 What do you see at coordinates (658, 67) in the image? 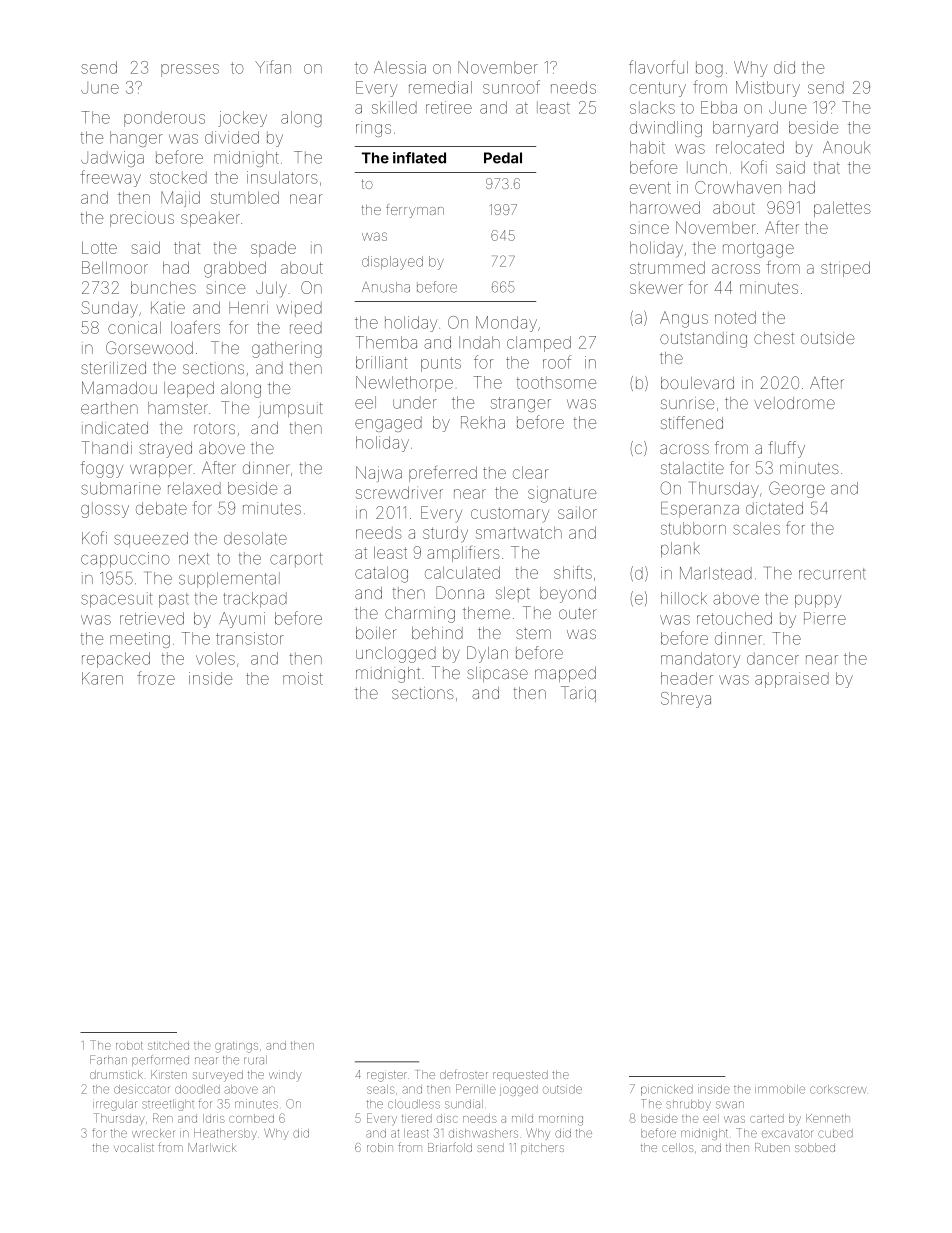
I see `flavorful` at bounding box center [658, 67].
